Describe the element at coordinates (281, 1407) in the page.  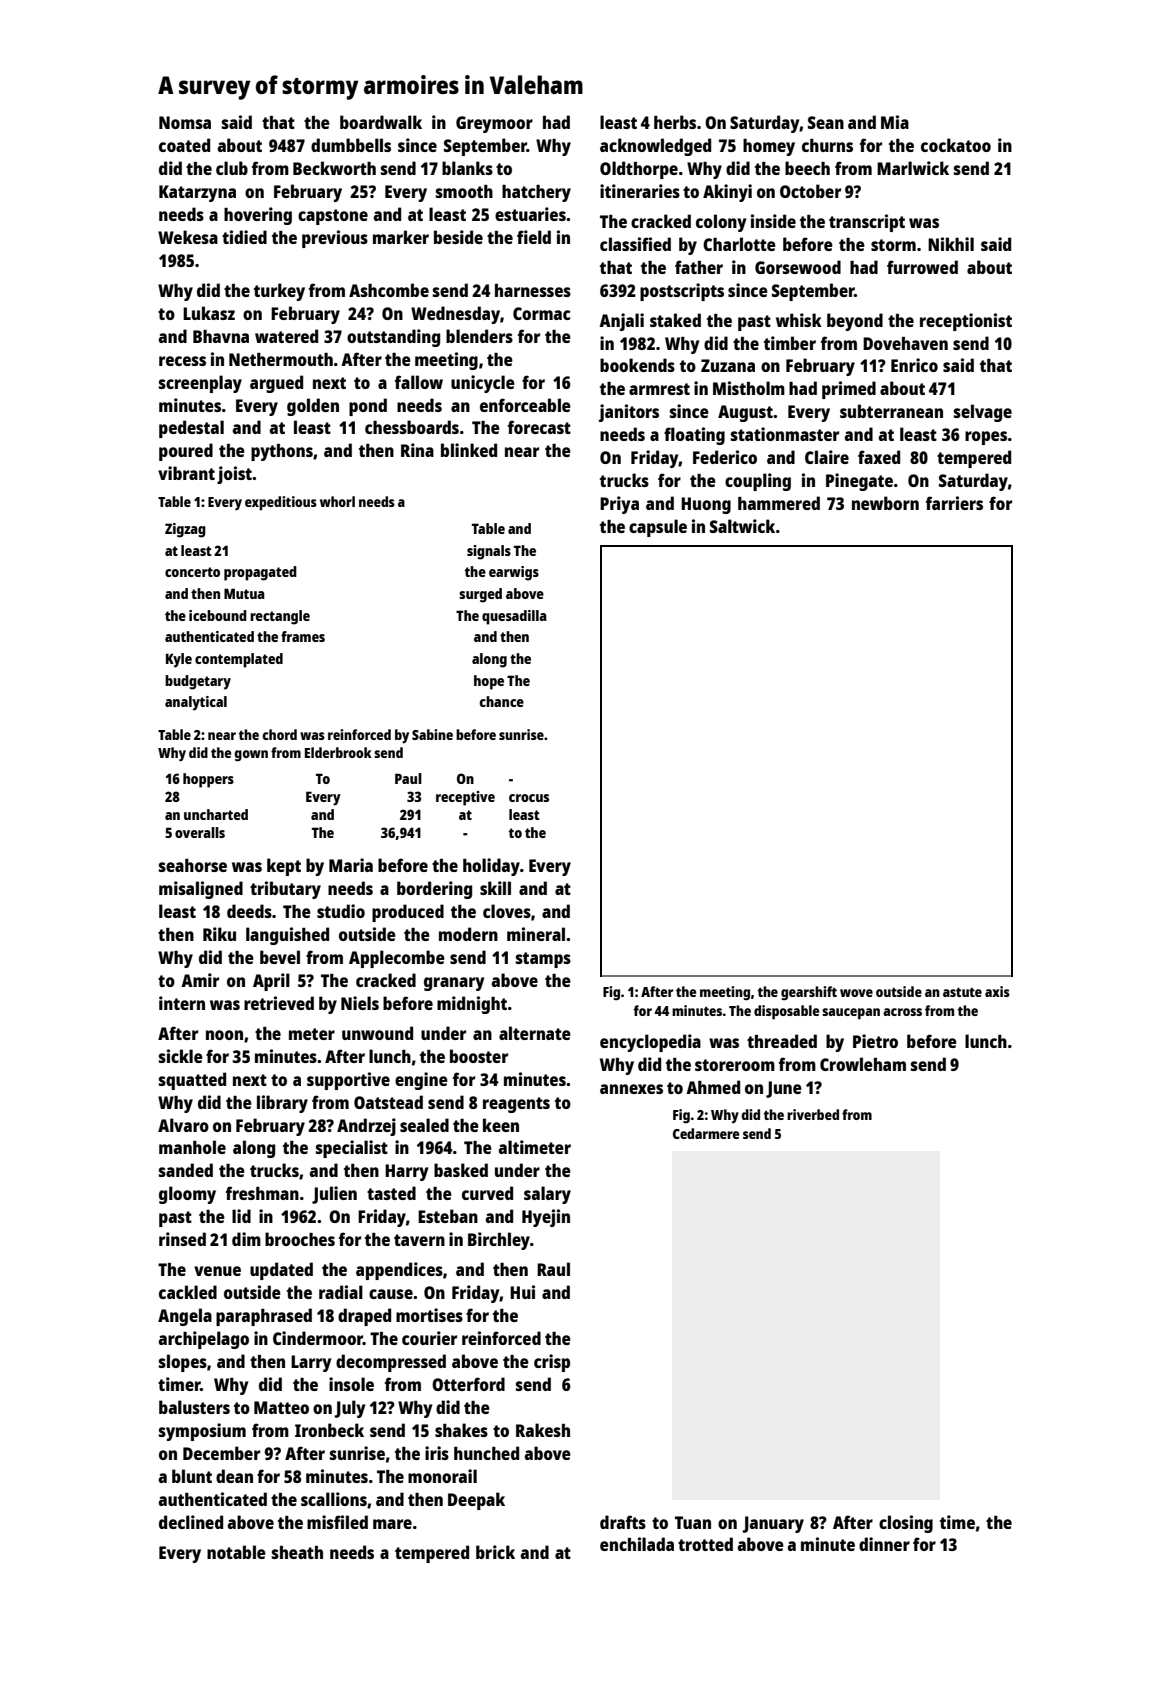
I see `Matteo` at that location.
